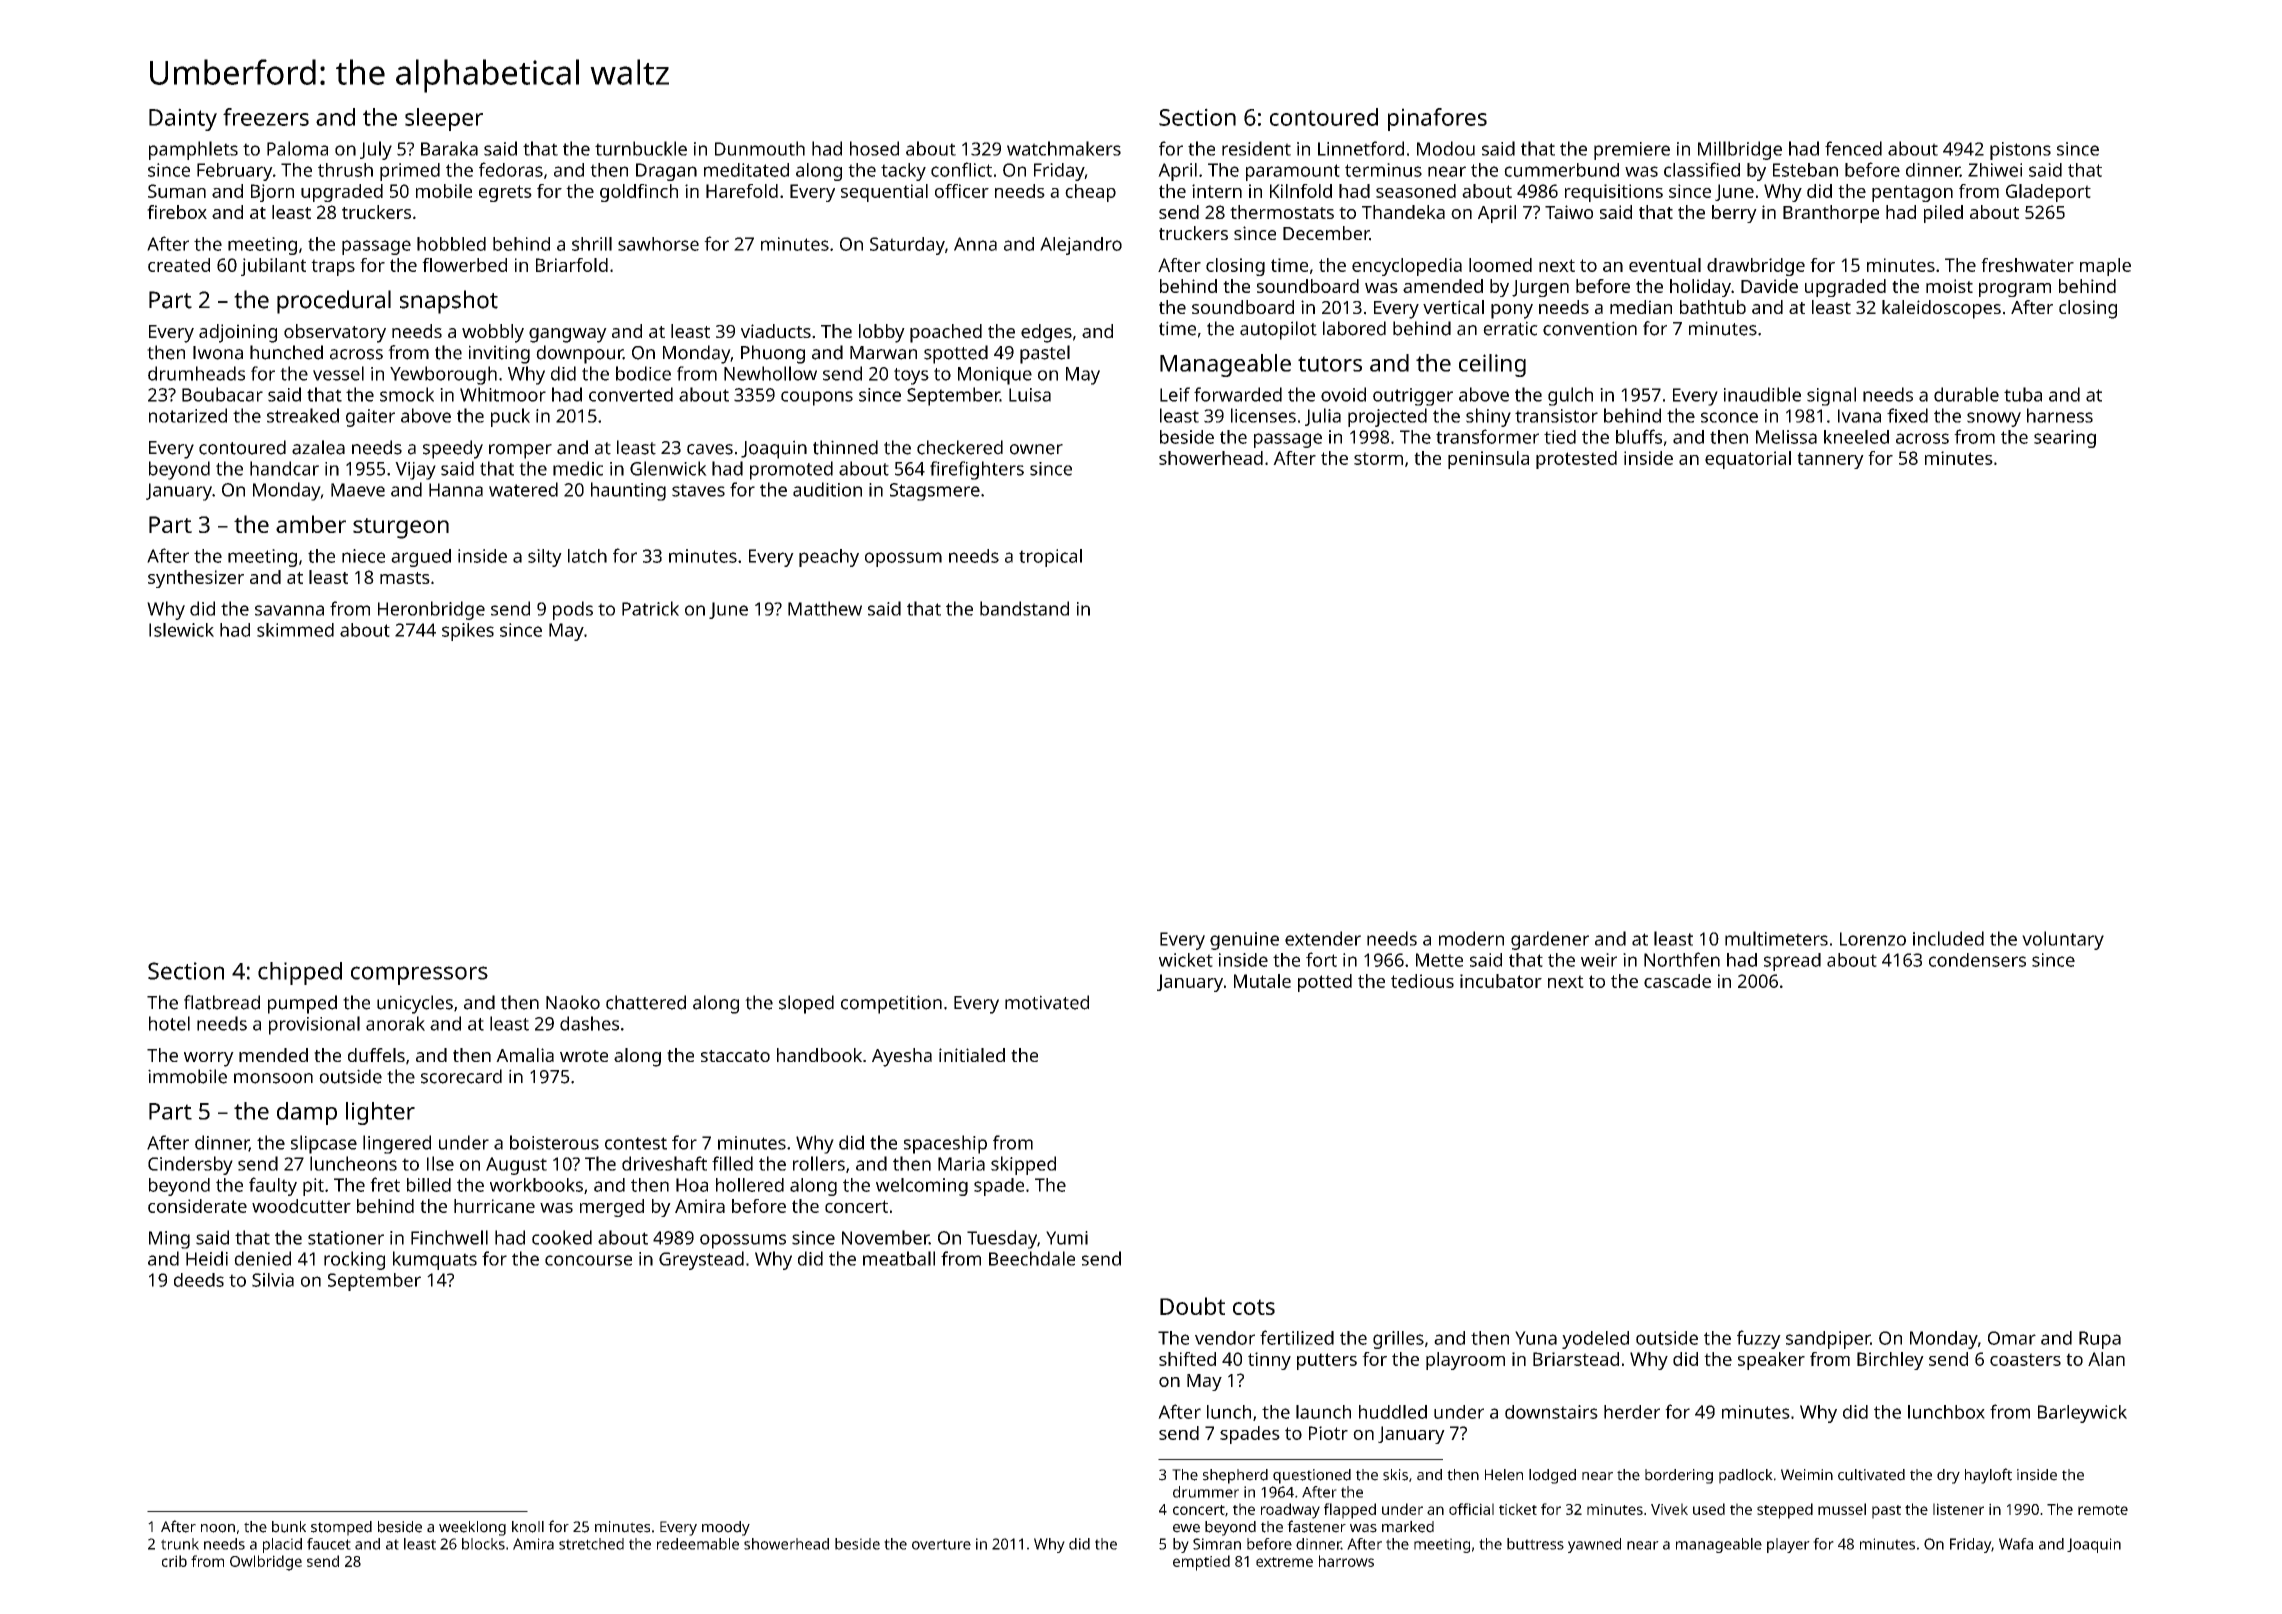 The height and width of the screenshot is (1614, 2282). I want to click on pods, so click(573, 610).
